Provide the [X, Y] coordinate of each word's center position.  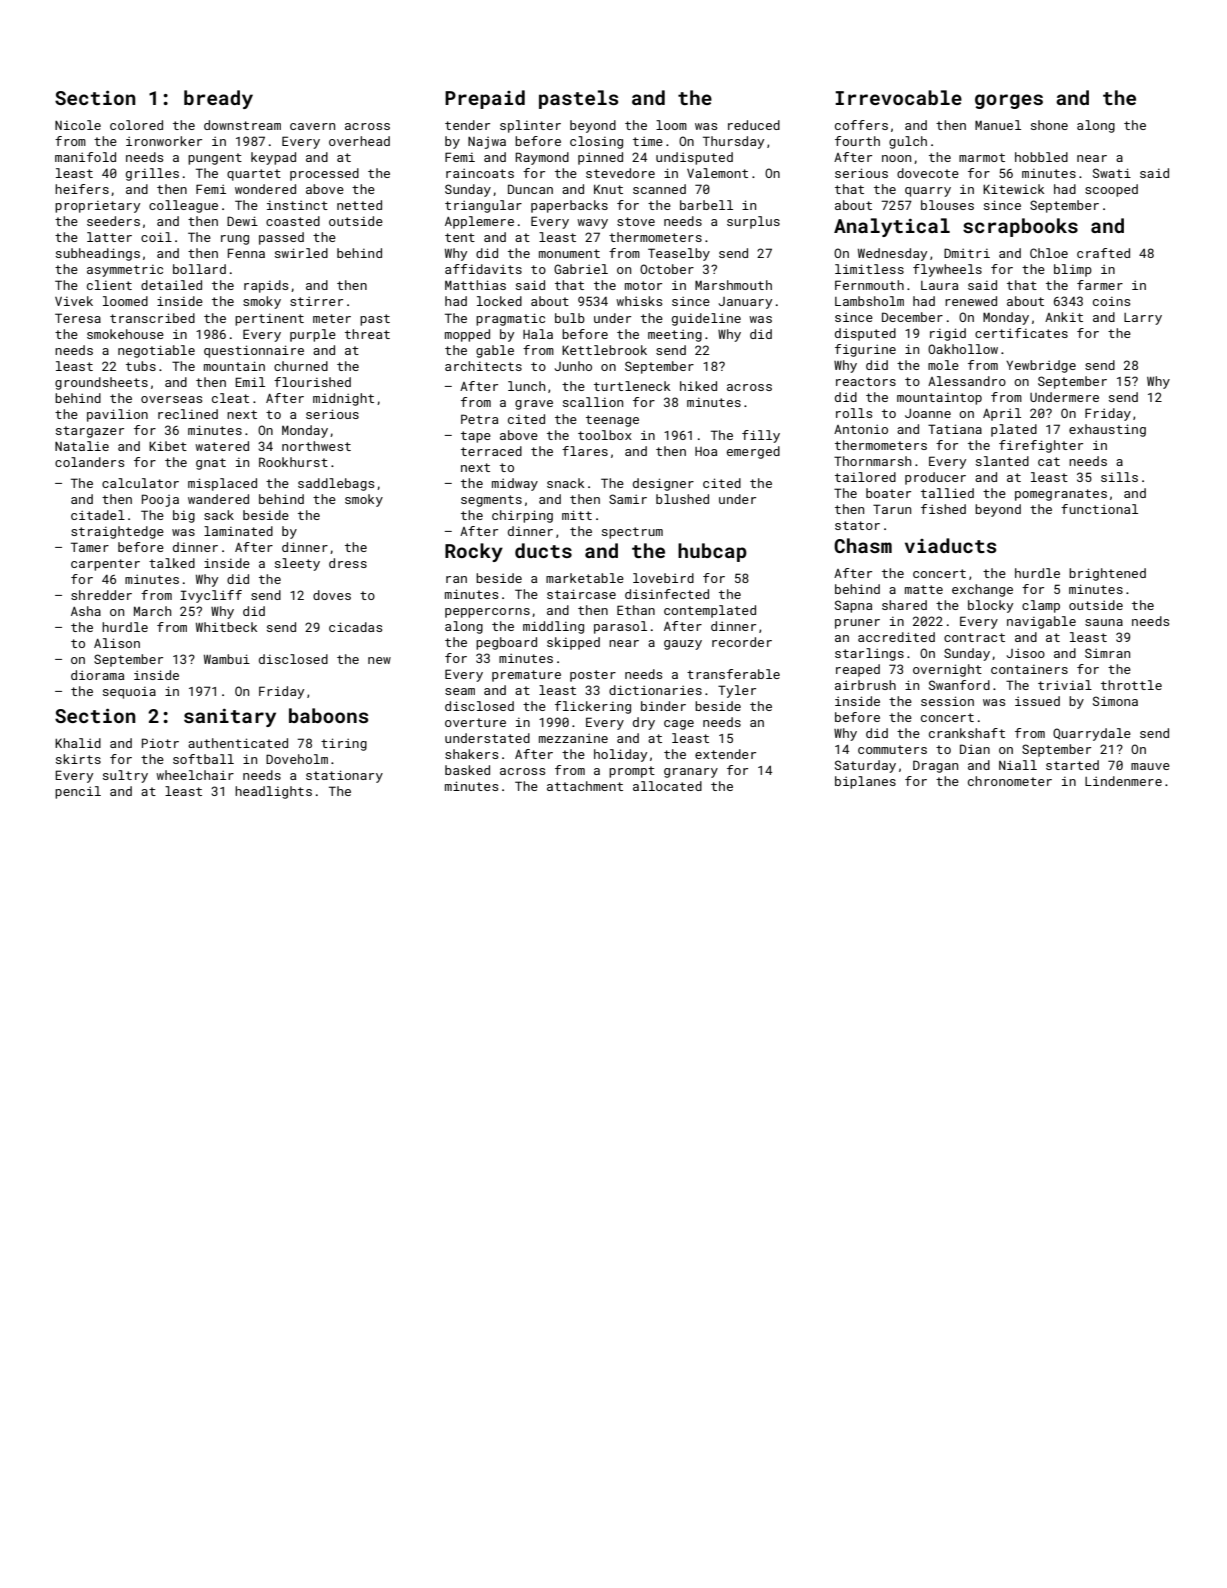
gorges [1009, 101]
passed [281, 238]
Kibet [168, 446]
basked [467, 770]
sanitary [230, 718]
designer [663, 484]
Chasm [863, 545]
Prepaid [485, 99]
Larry [1143, 319]
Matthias [475, 285]
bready [218, 99]
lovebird [663, 578]
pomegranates [1061, 495]
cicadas [355, 627]
